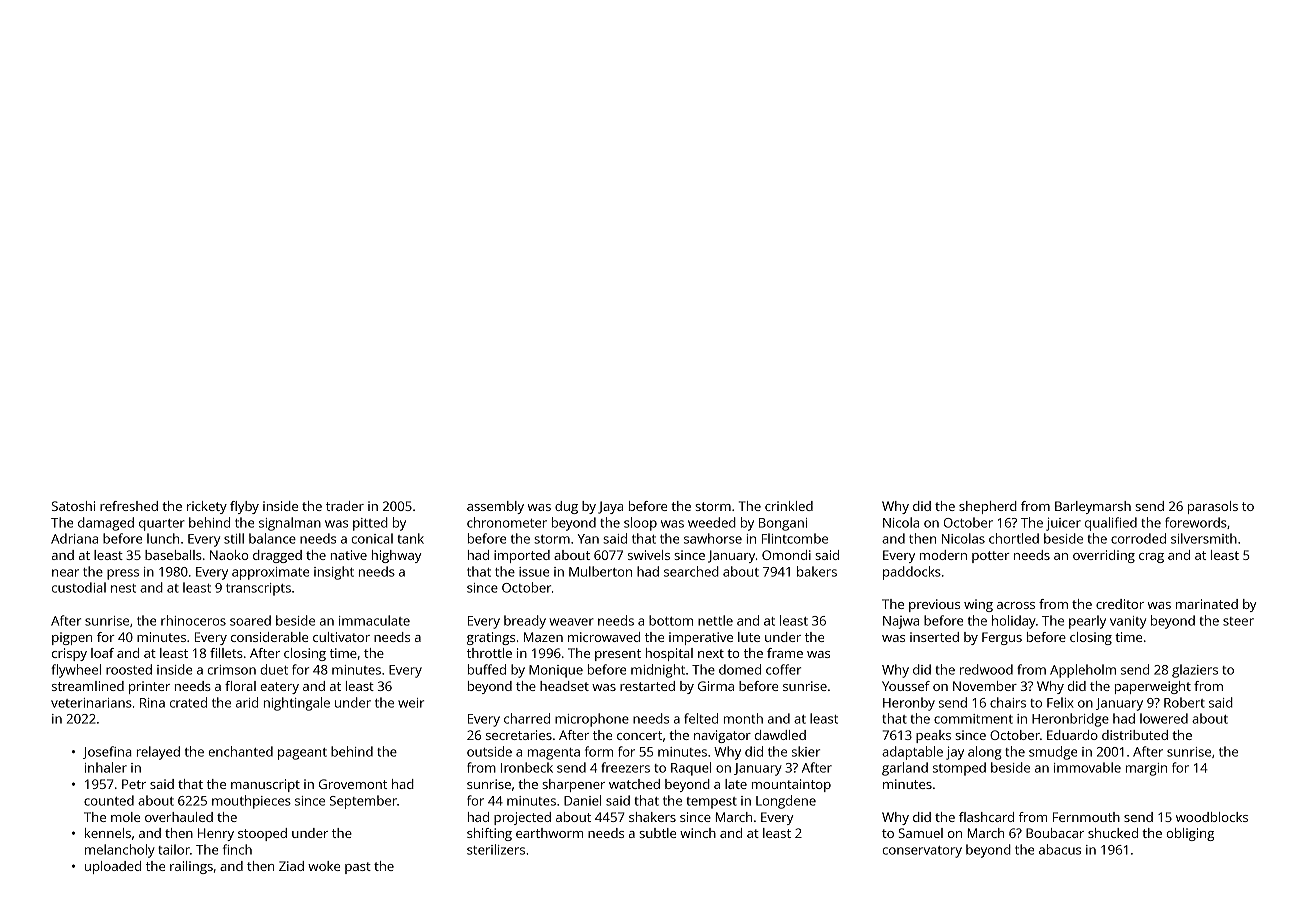  I want to click on printer, so click(149, 687).
